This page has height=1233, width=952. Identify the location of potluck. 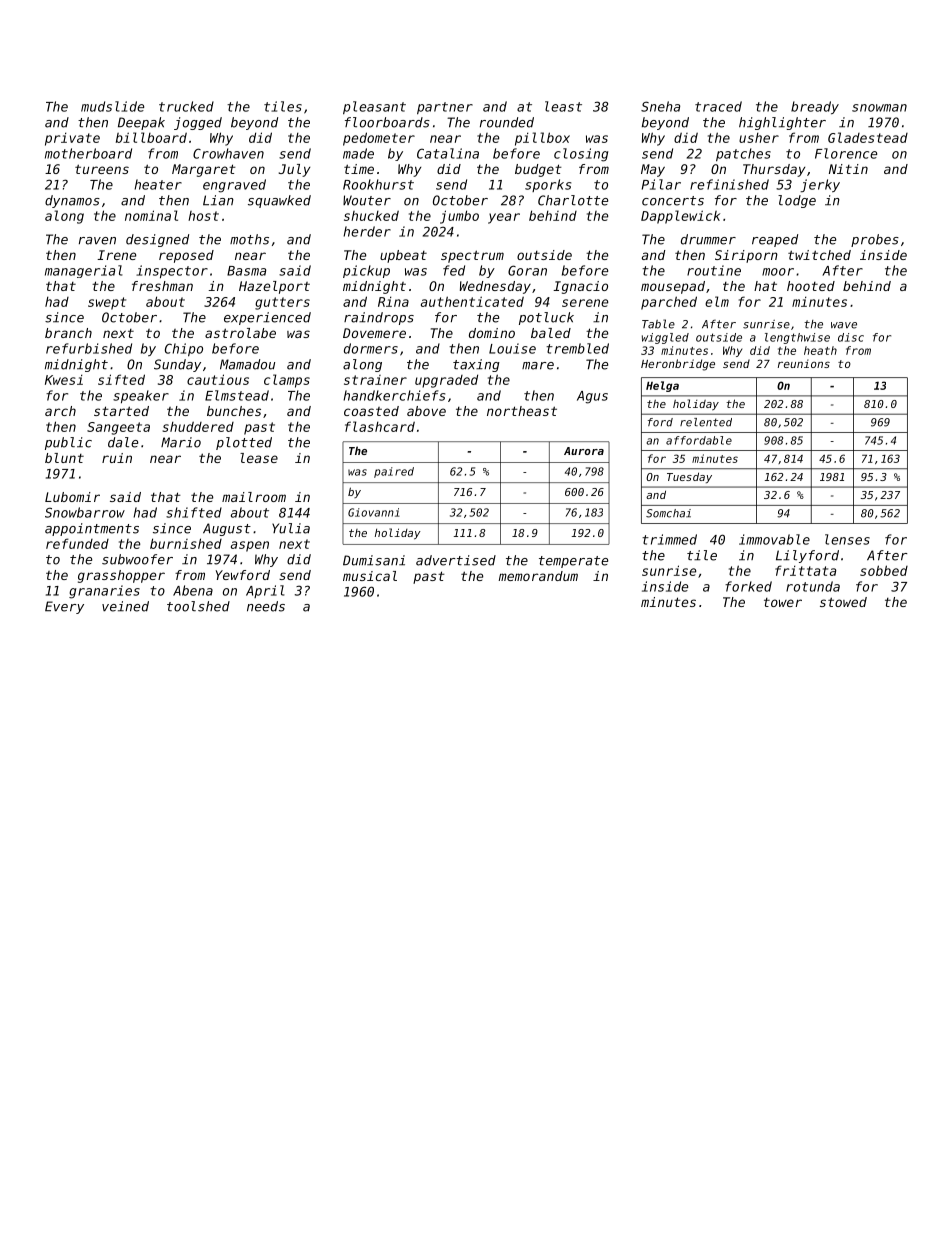
(546, 318).
